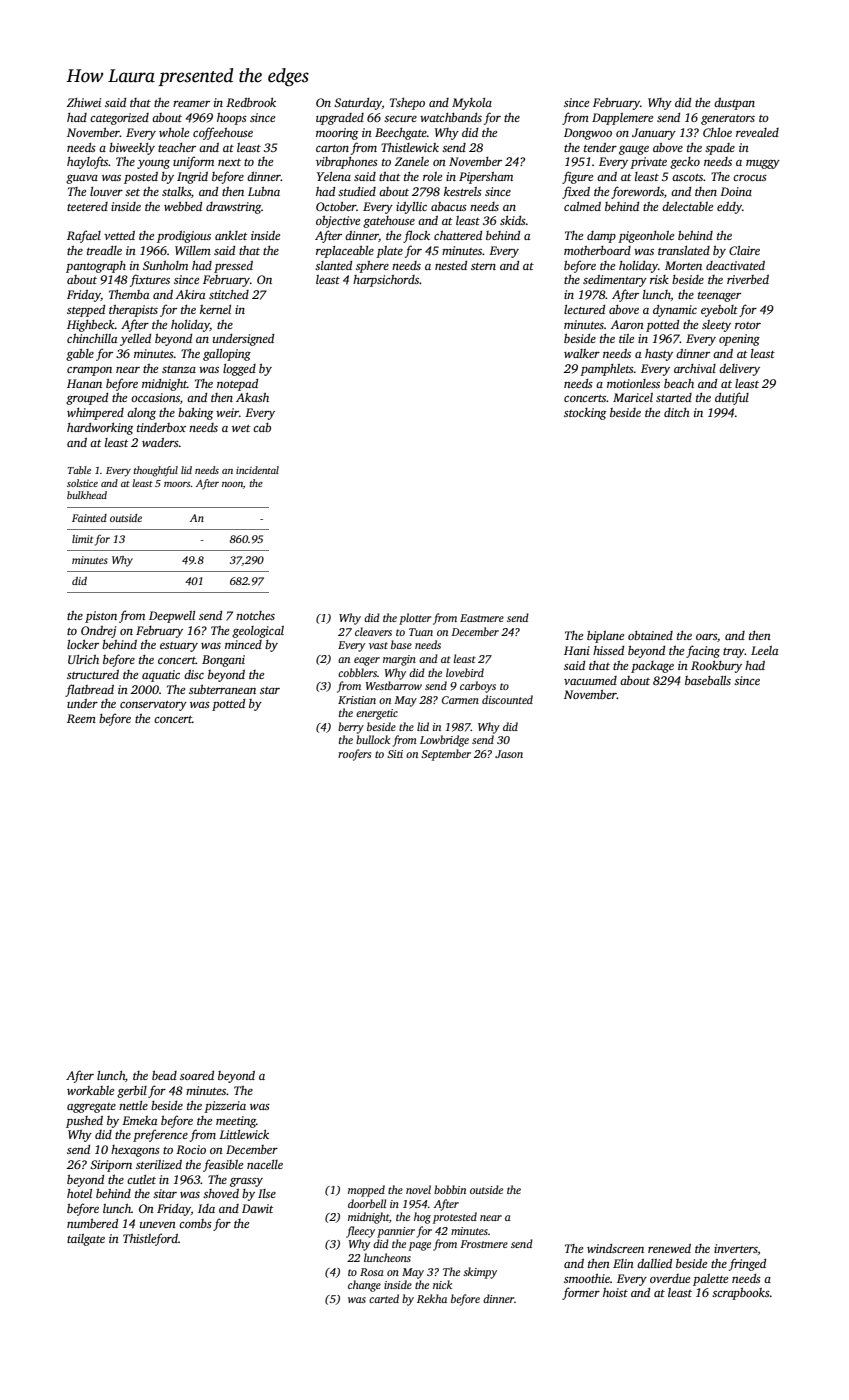 This screenshot has width=849, height=1400. Describe the element at coordinates (364, 1286) in the screenshot. I see `change` at that location.
